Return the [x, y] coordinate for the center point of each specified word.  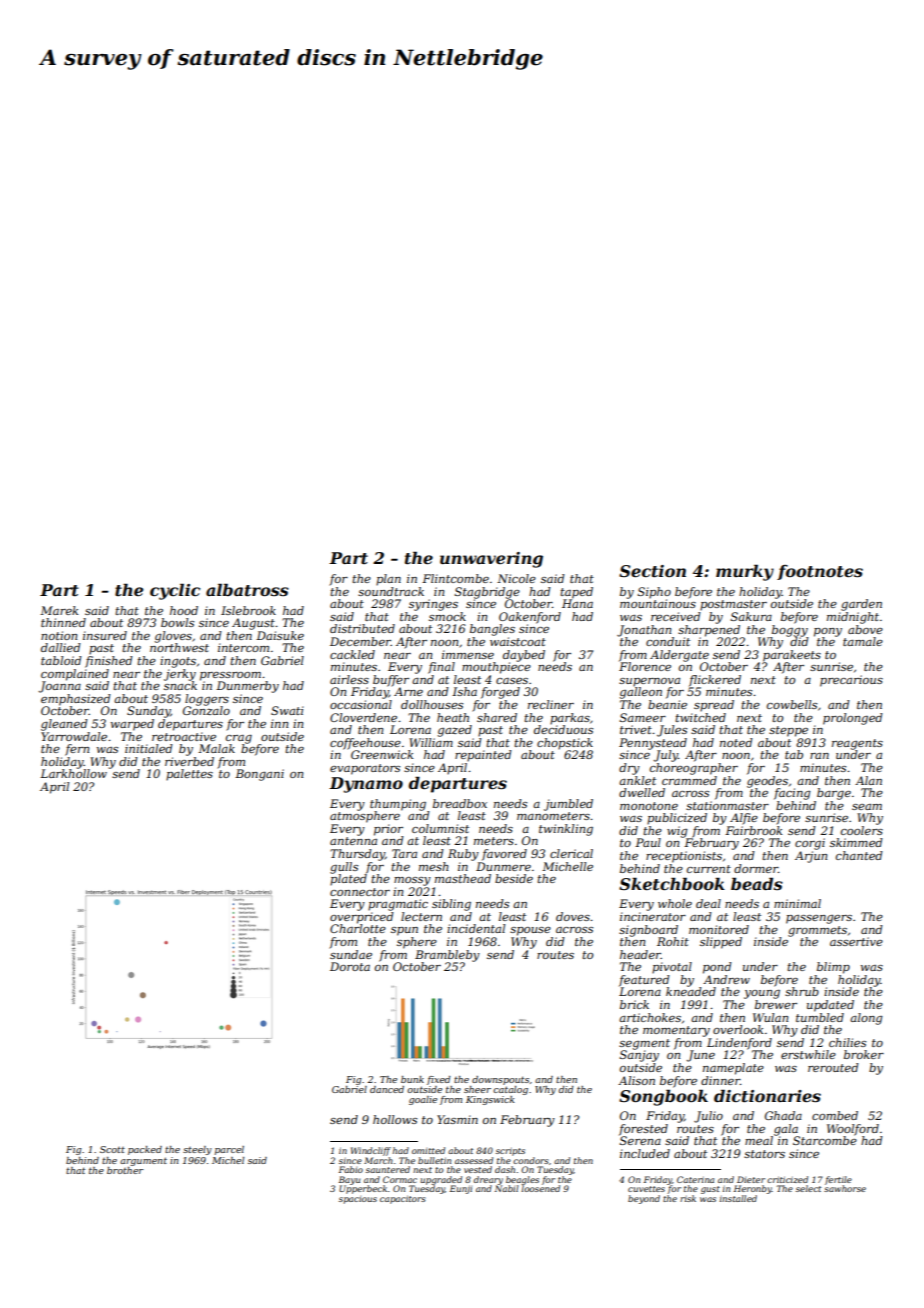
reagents [857, 744]
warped [132, 725]
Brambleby [447, 956]
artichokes [650, 1017]
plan [388, 580]
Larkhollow [73, 773]
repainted [483, 756]
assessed [474, 1160]
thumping [398, 805]
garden [861, 605]
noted [736, 742]
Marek [59, 610]
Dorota [350, 966]
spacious [358, 1200]
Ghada [783, 1115]
